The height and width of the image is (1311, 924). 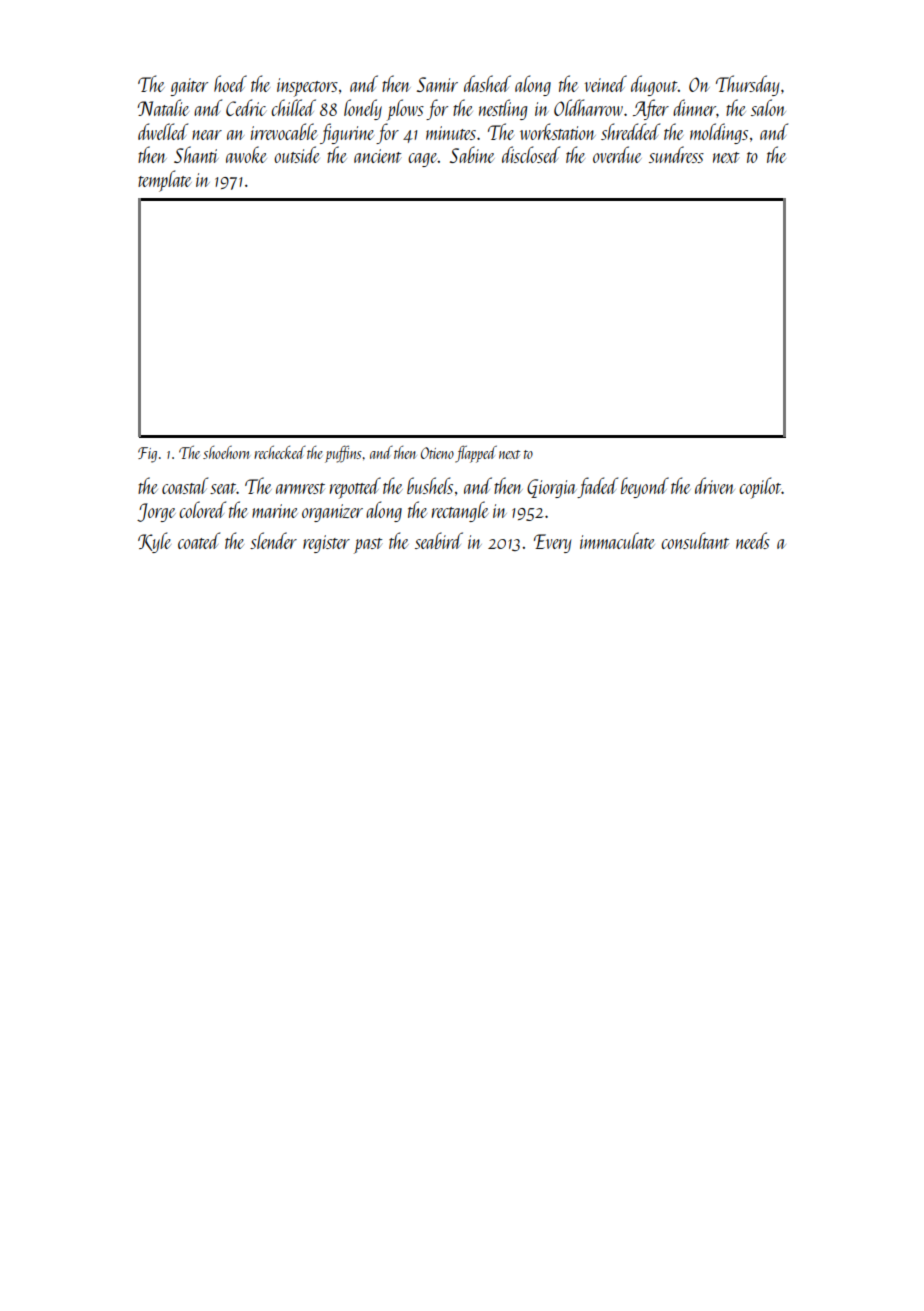 What do you see at coordinates (189, 87) in the image?
I see `gaiter` at bounding box center [189, 87].
